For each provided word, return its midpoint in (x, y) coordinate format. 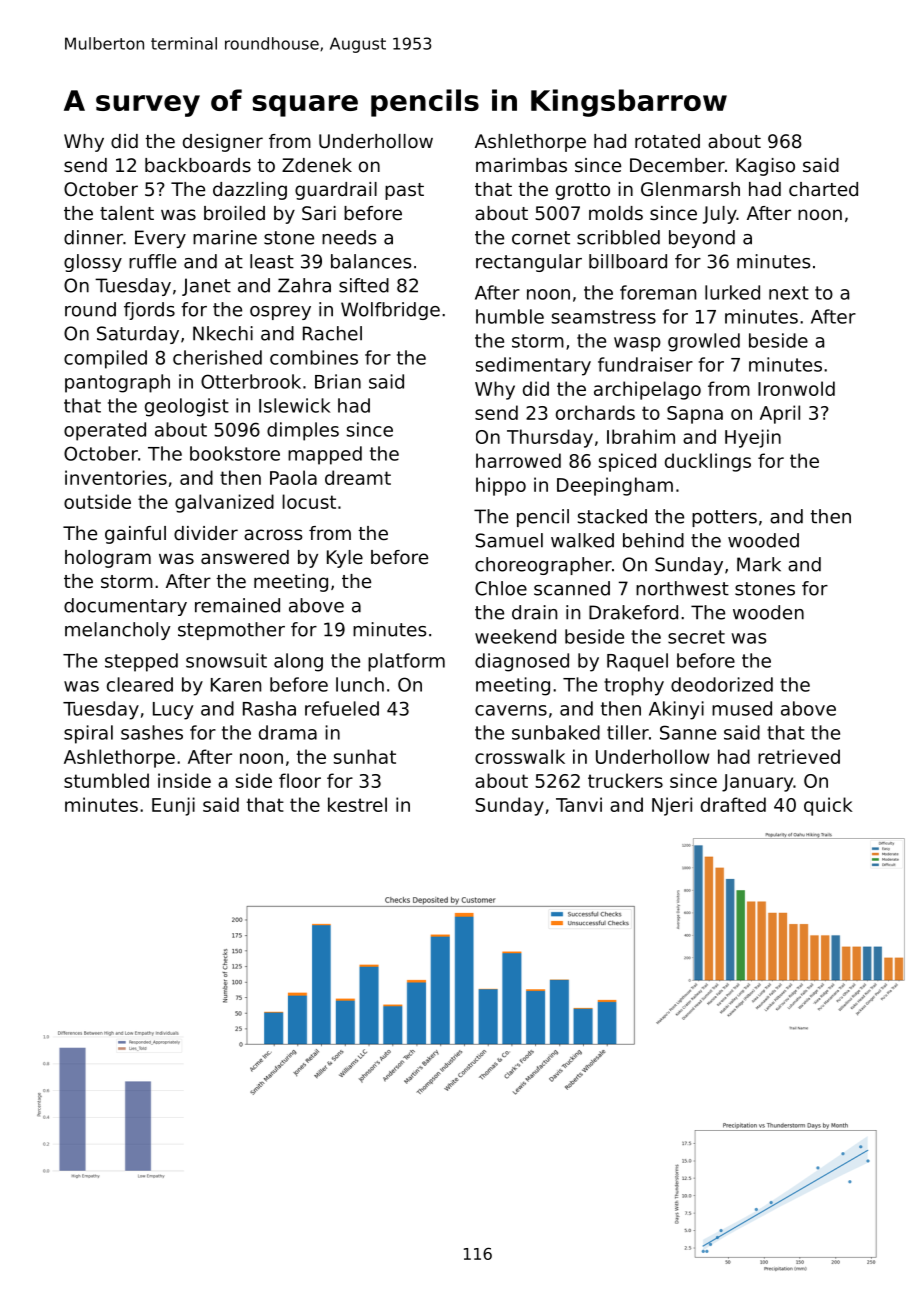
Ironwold (796, 388)
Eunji (173, 806)
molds (616, 213)
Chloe (501, 588)
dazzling (250, 191)
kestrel (357, 804)
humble (510, 316)
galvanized (224, 503)
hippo (501, 486)
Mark (759, 564)
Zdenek (317, 165)
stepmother (231, 631)
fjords (149, 311)
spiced (627, 462)
